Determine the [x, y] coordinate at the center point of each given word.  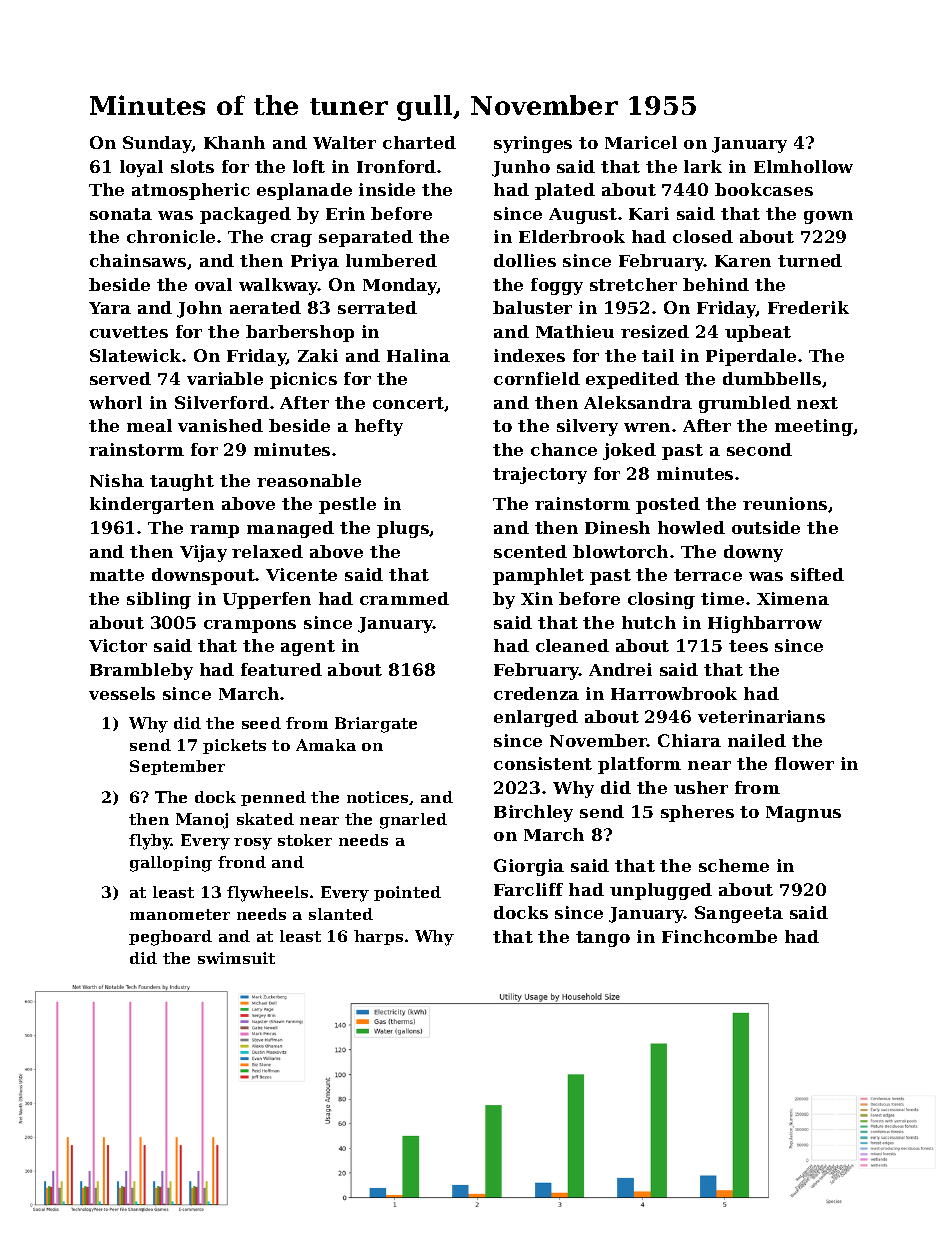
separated [366, 238]
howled [691, 527]
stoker [305, 840]
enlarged [536, 718]
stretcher [633, 284]
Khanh [234, 142]
